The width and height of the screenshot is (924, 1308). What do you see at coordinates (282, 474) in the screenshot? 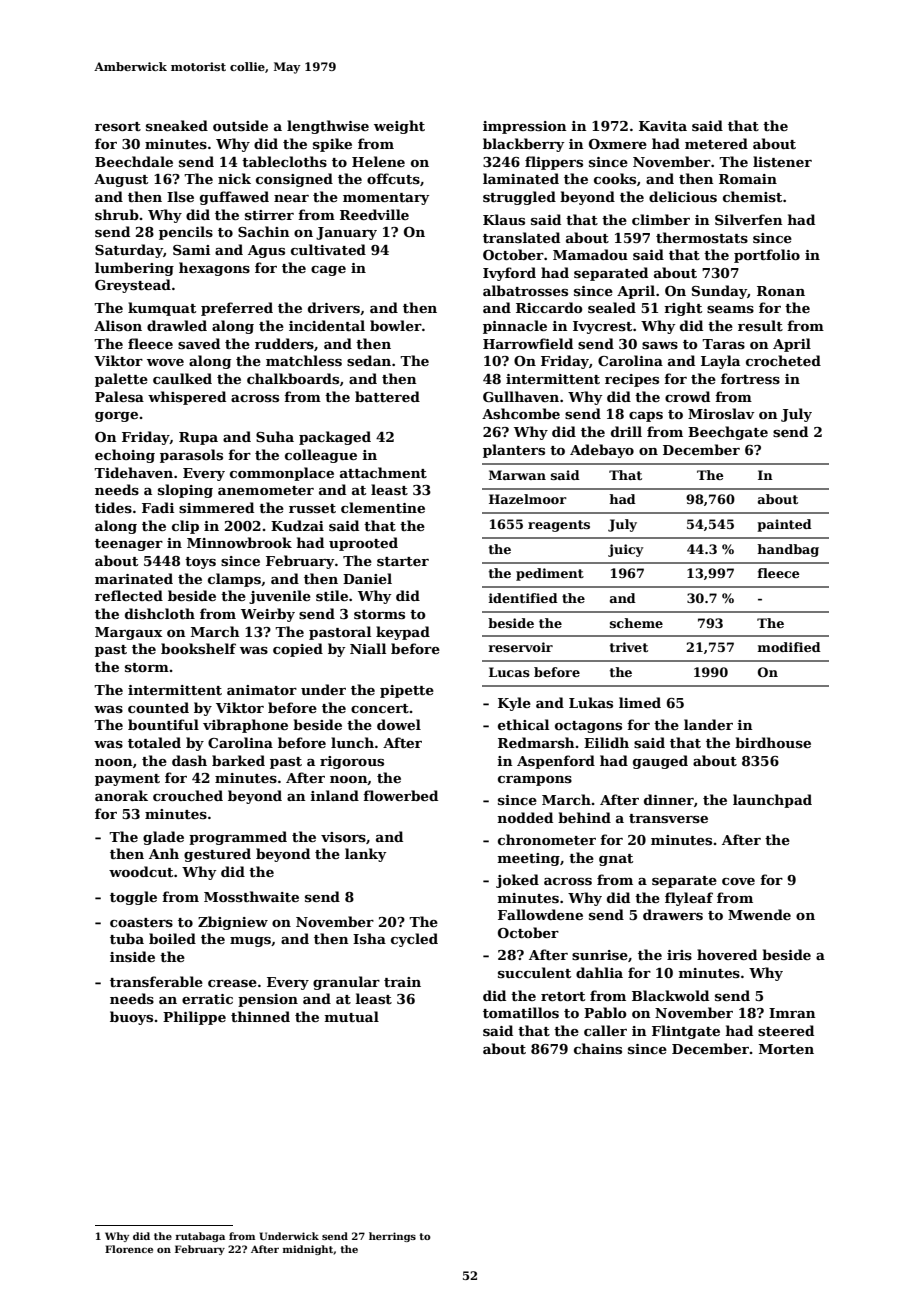
I see `commonplace` at bounding box center [282, 474].
